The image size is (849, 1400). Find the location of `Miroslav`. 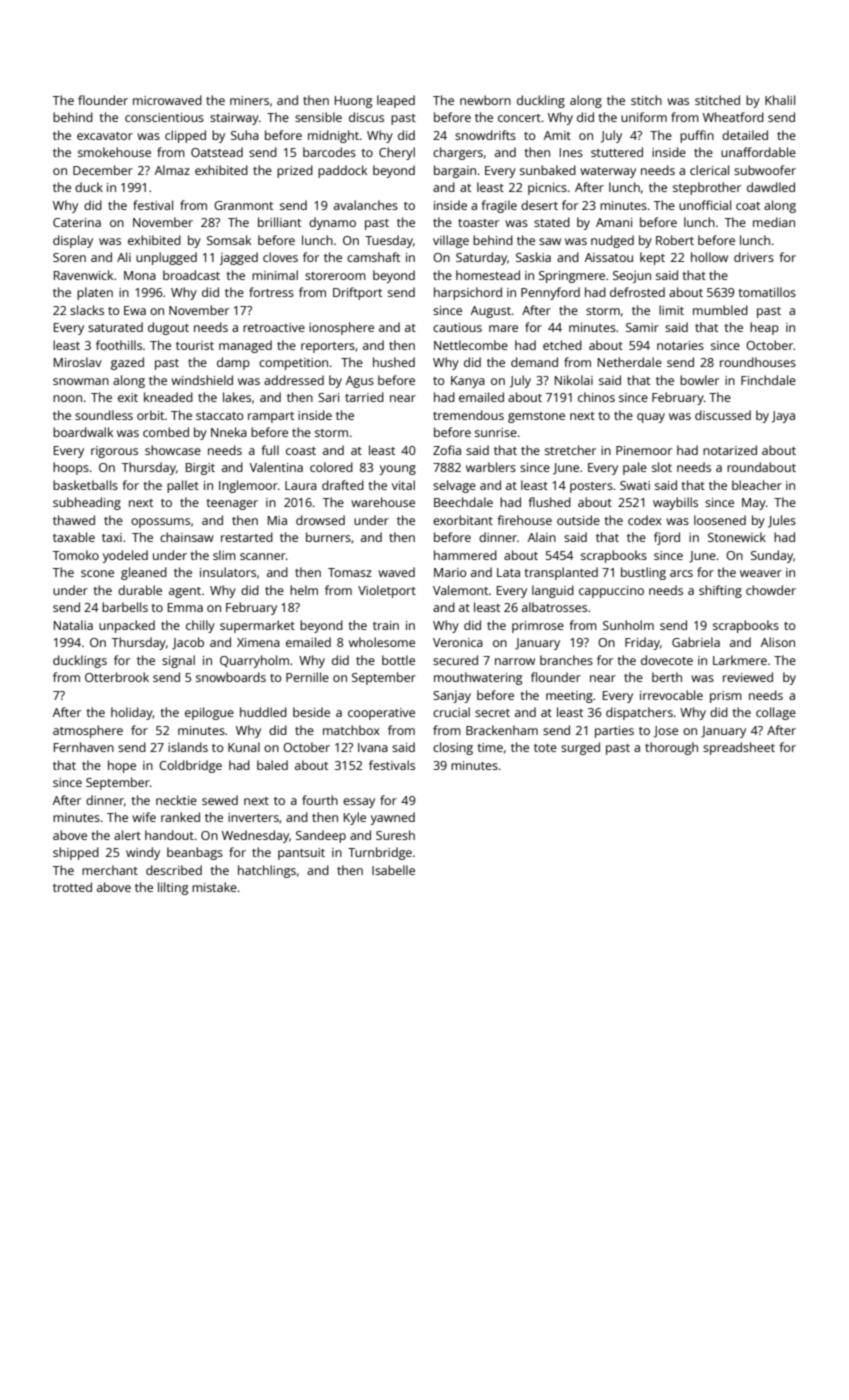

Miroslav is located at coordinates (78, 362).
